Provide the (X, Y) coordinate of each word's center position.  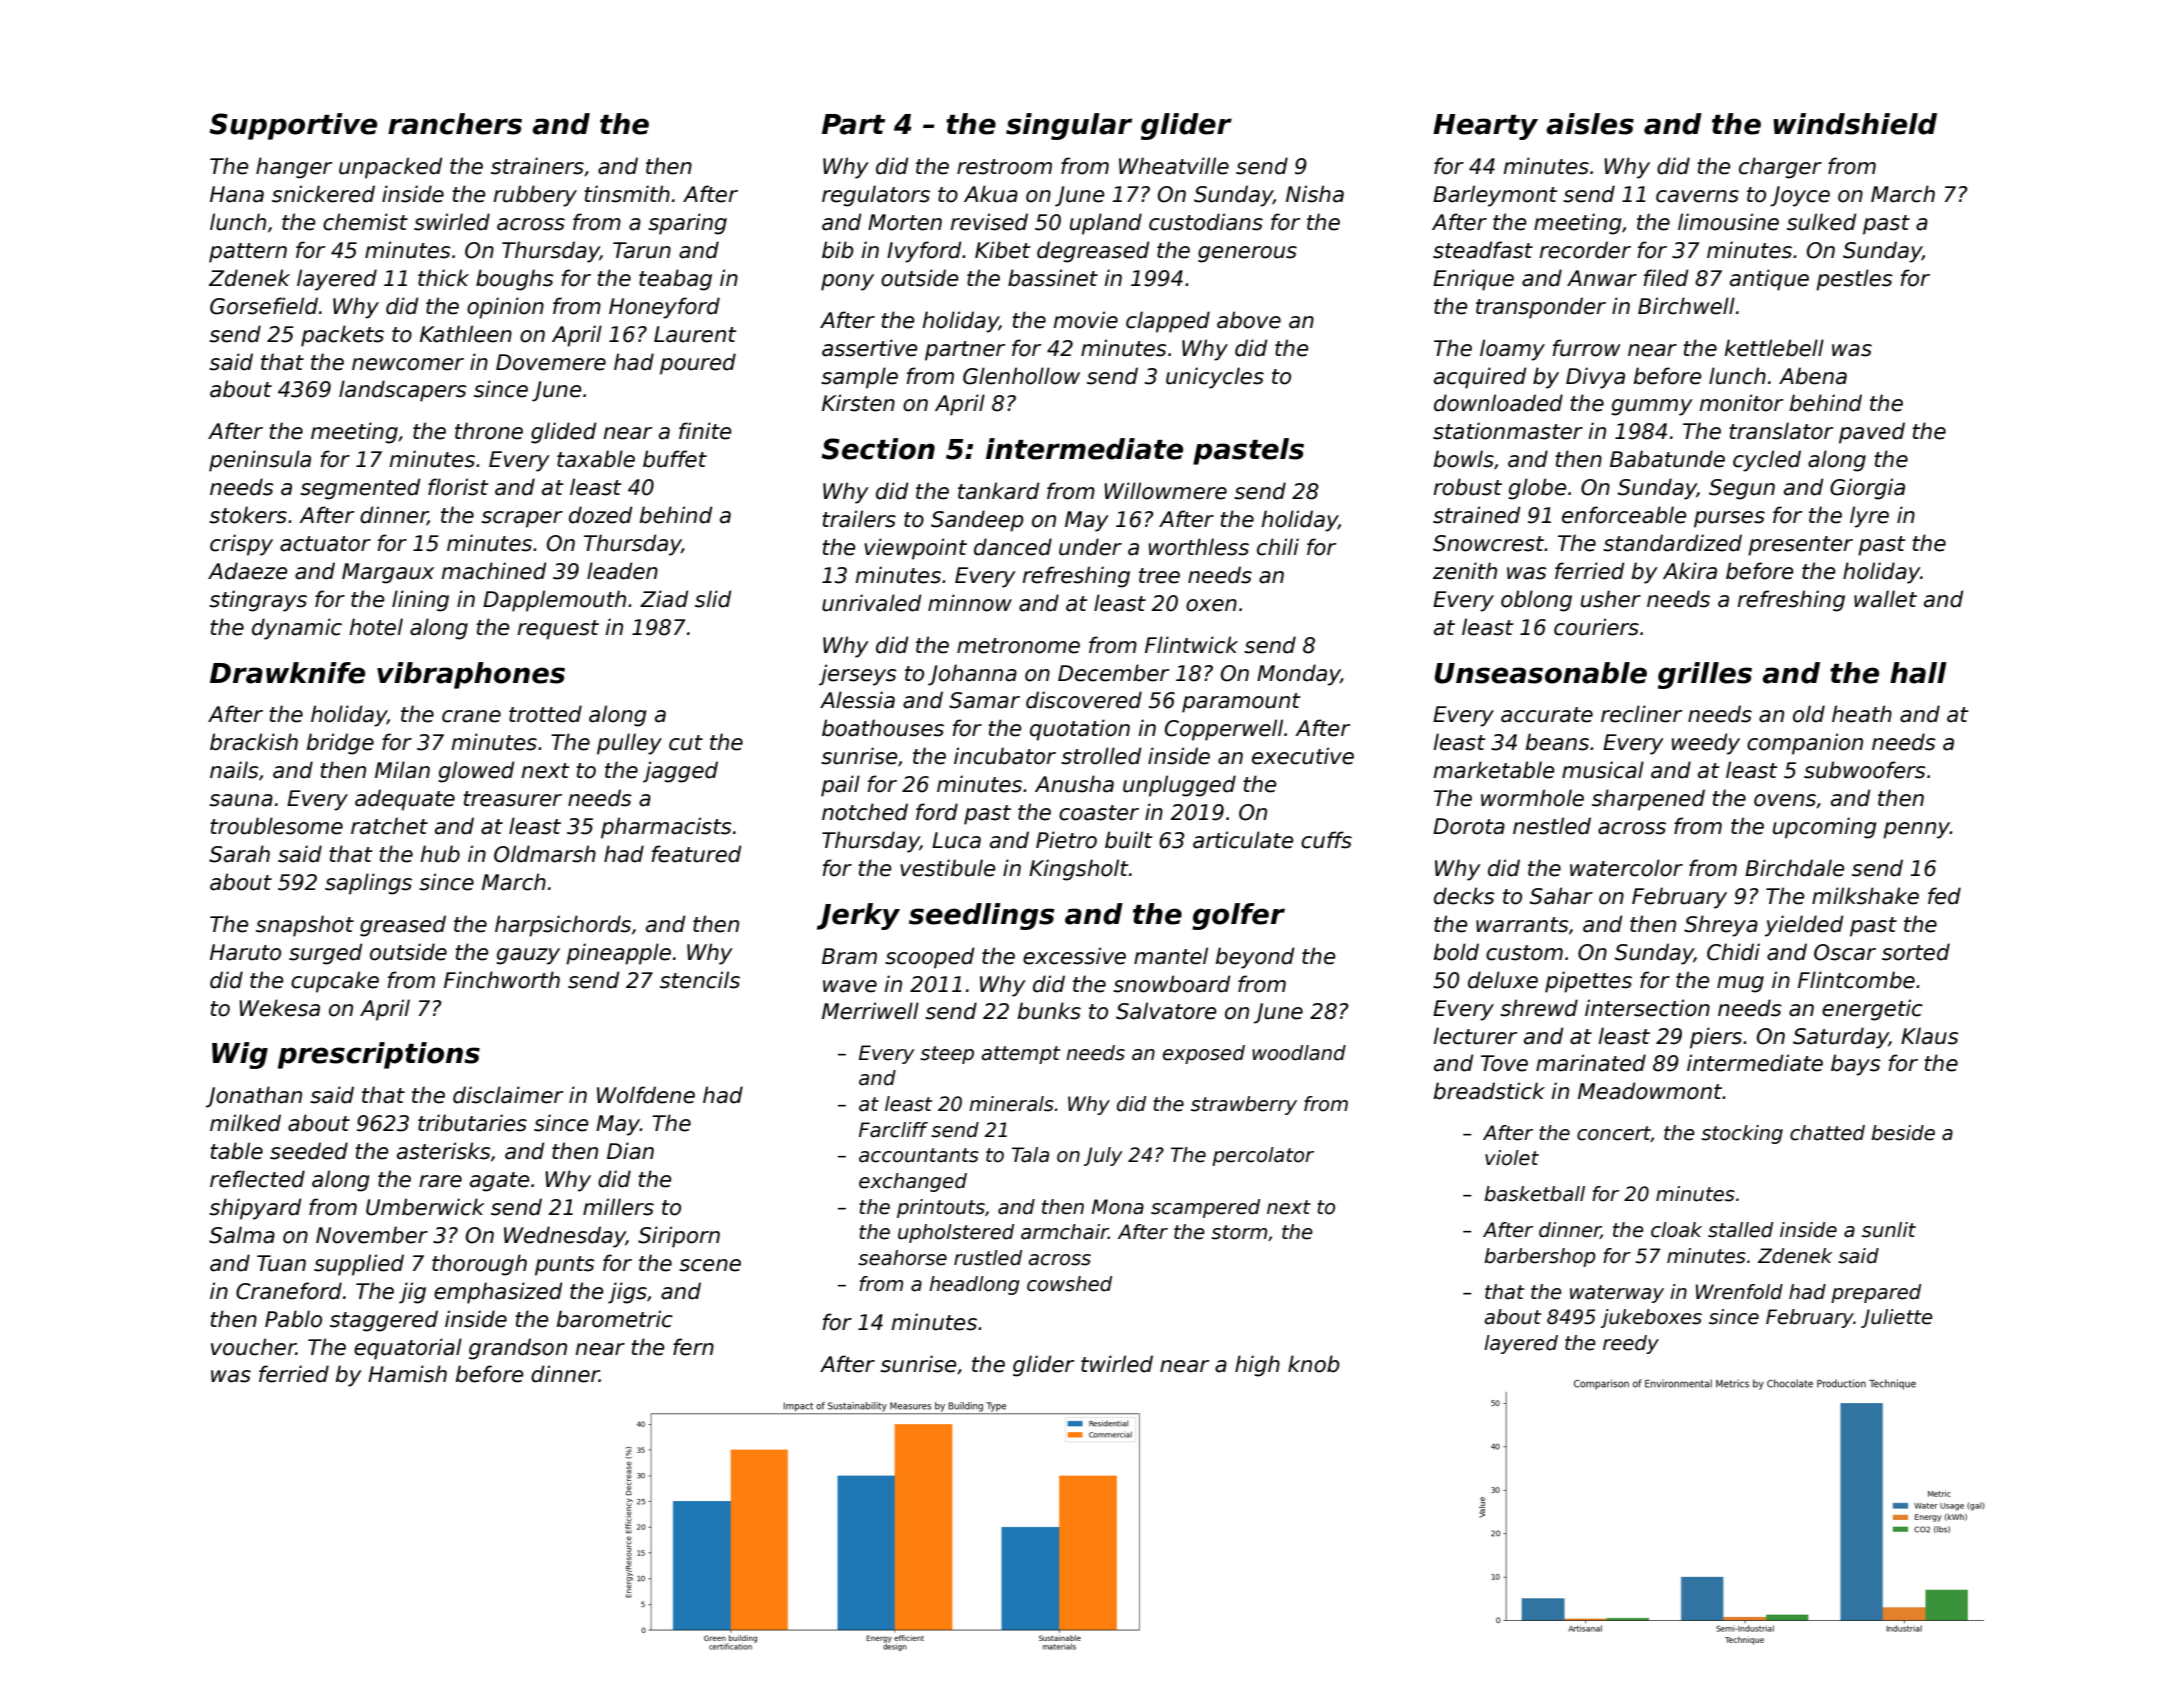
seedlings (982, 916)
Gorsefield (264, 306)
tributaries (472, 1123)
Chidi (1733, 952)
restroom (1004, 167)
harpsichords (563, 926)
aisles (1590, 124)
